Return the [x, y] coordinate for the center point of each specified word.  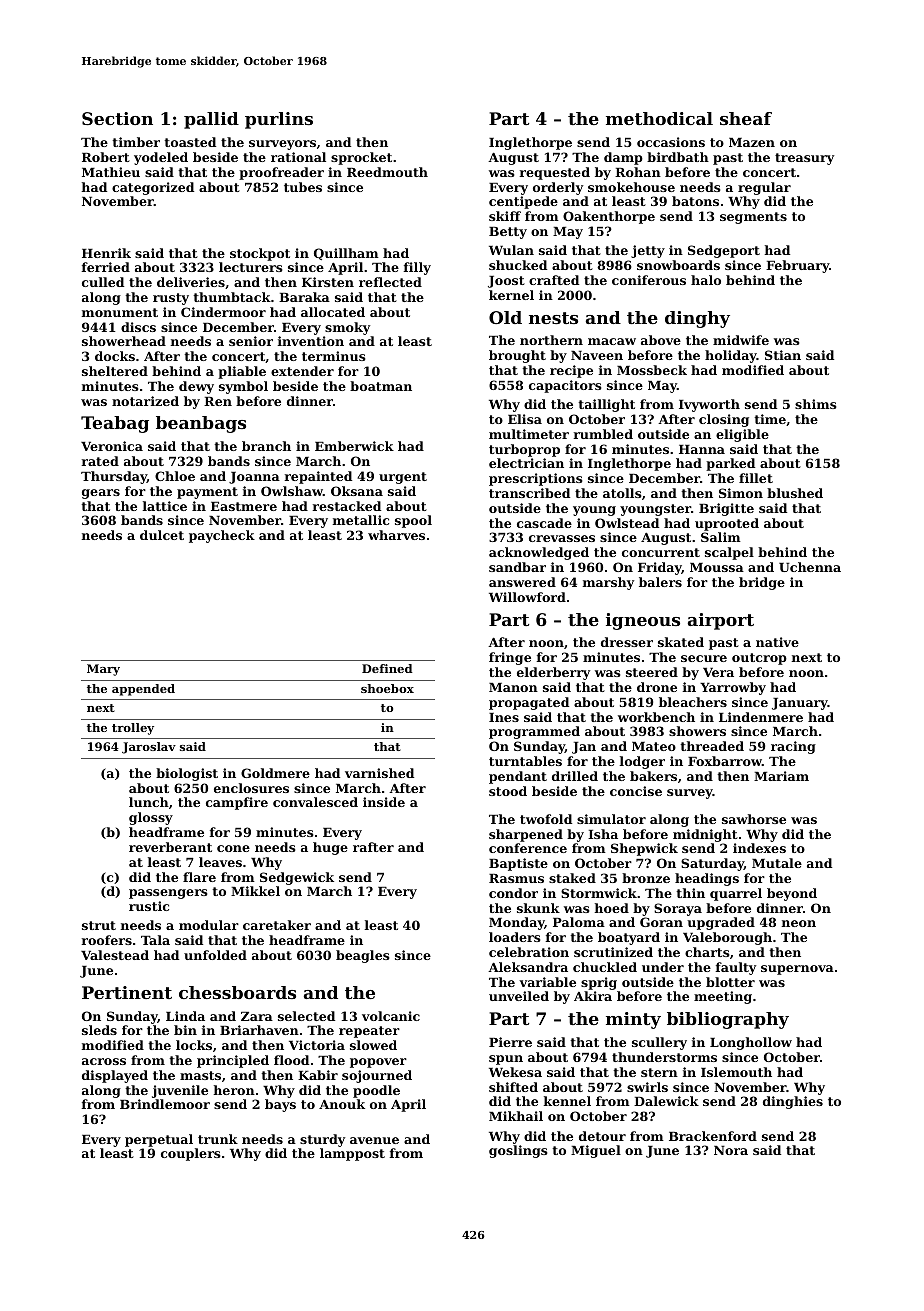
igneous [643, 621]
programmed [534, 732]
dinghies [793, 1102]
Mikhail [516, 1116]
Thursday [114, 477]
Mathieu [111, 172]
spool [413, 521]
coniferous [649, 280]
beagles [363, 956]
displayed [115, 1076]
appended [143, 690]
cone [233, 848]
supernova [797, 970]
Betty [508, 233]
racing [793, 747]
